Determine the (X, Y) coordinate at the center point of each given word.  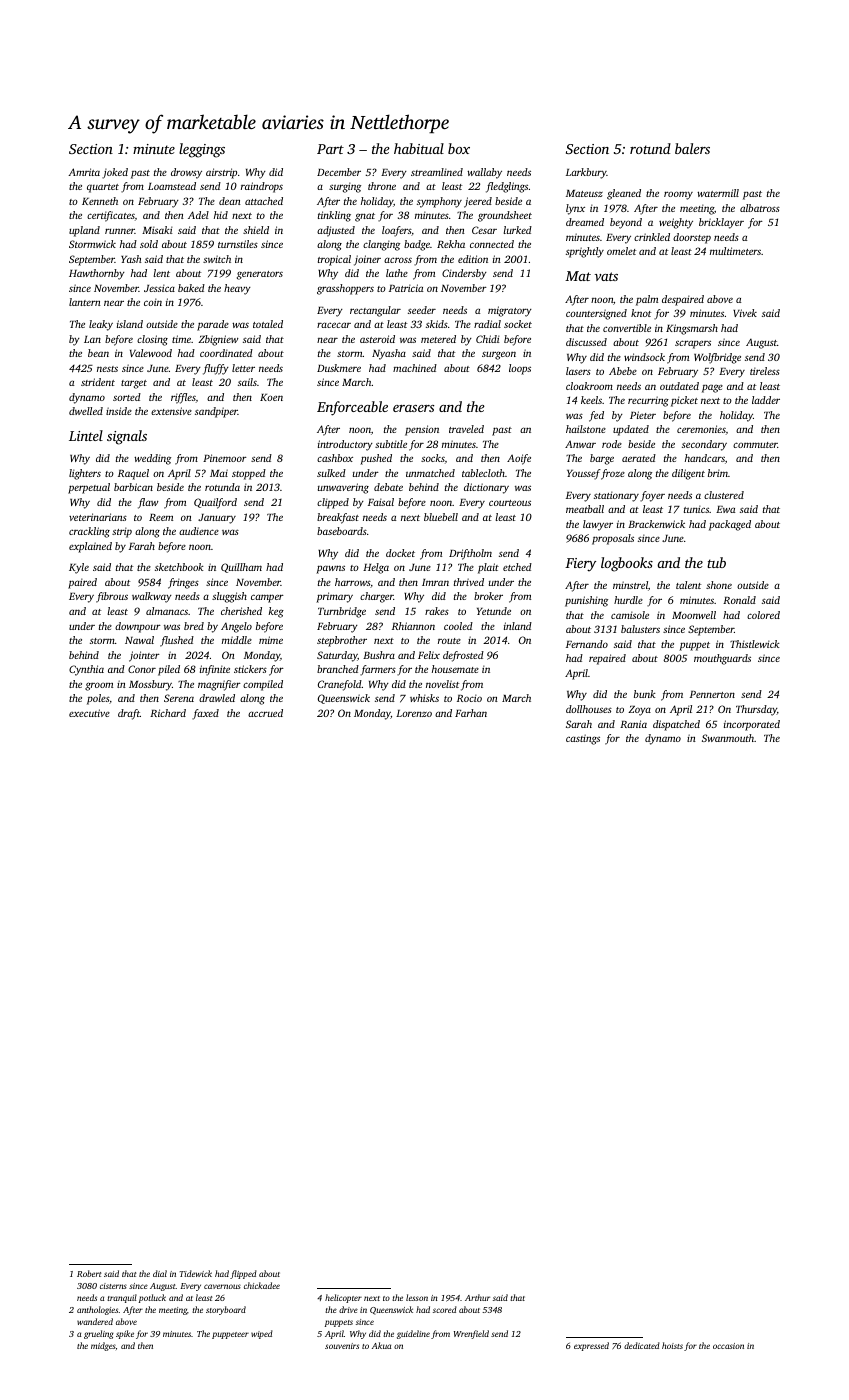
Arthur (477, 1297)
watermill (718, 193)
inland (518, 626)
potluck (152, 1298)
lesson (417, 1297)
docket (400, 553)
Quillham (241, 568)
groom (99, 686)
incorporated (752, 725)
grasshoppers (345, 289)
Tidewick (196, 1273)
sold (149, 244)
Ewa (725, 509)
